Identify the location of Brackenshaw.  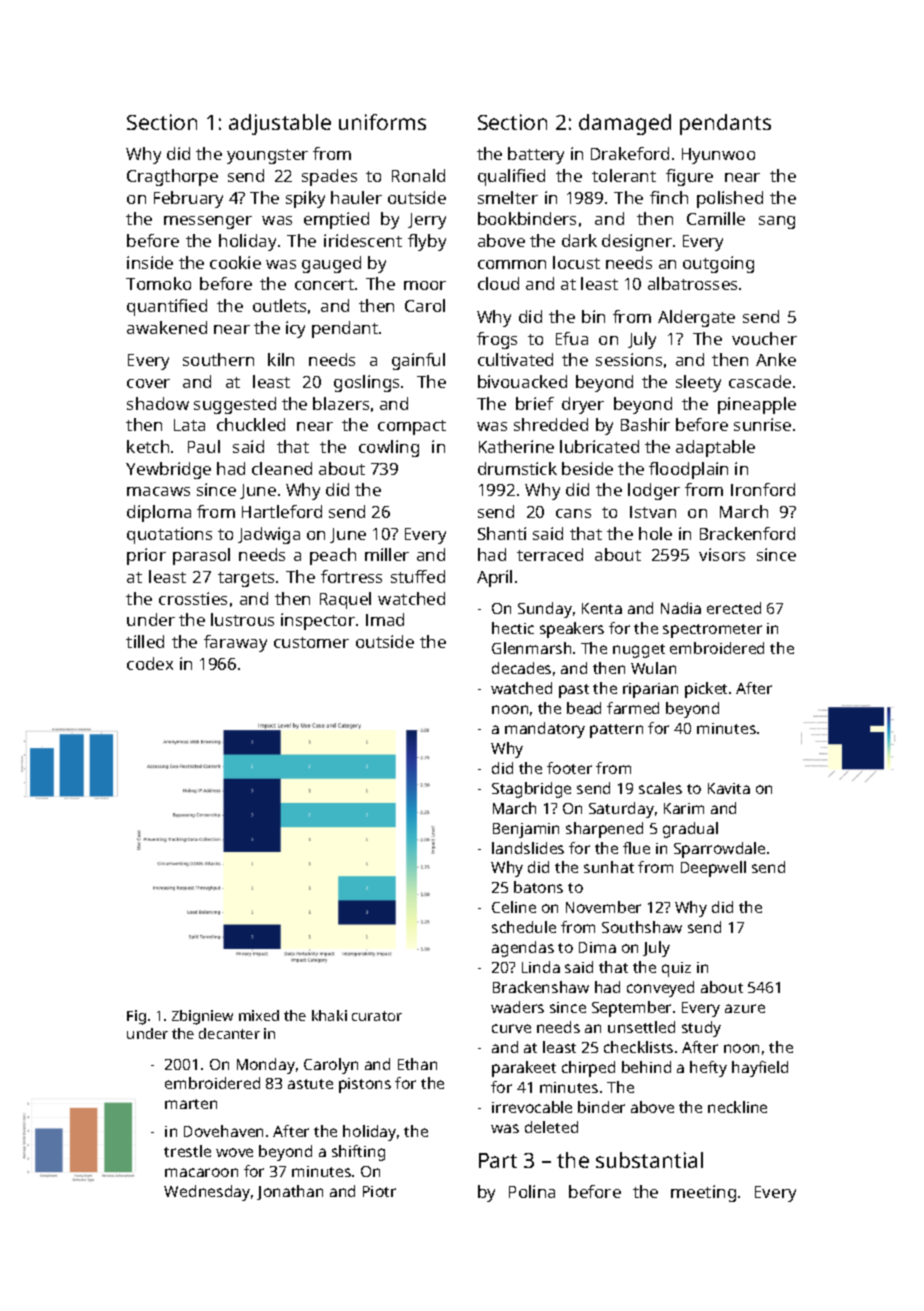
(541, 987).
